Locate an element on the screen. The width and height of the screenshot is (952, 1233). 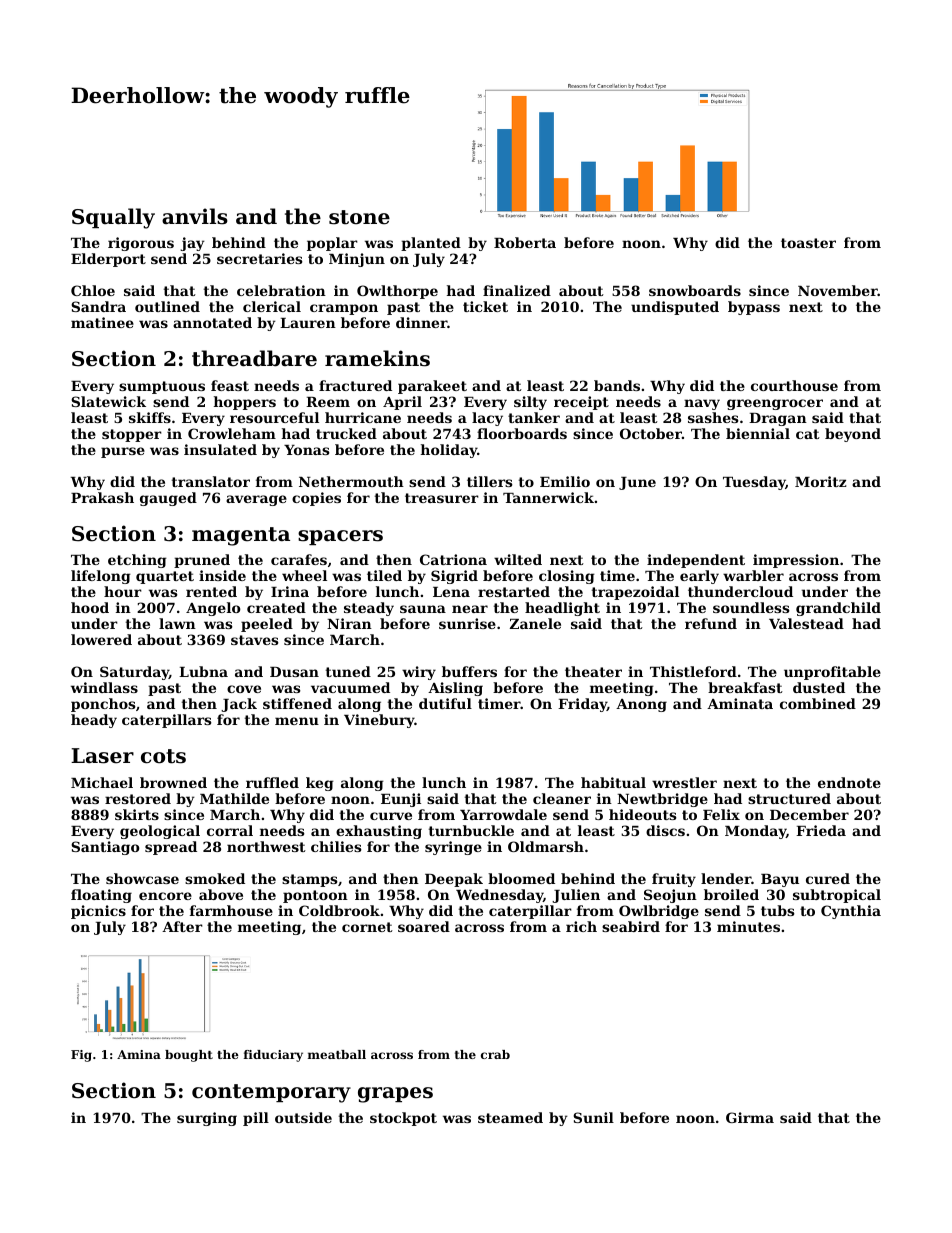
unprofitable is located at coordinates (832, 673).
